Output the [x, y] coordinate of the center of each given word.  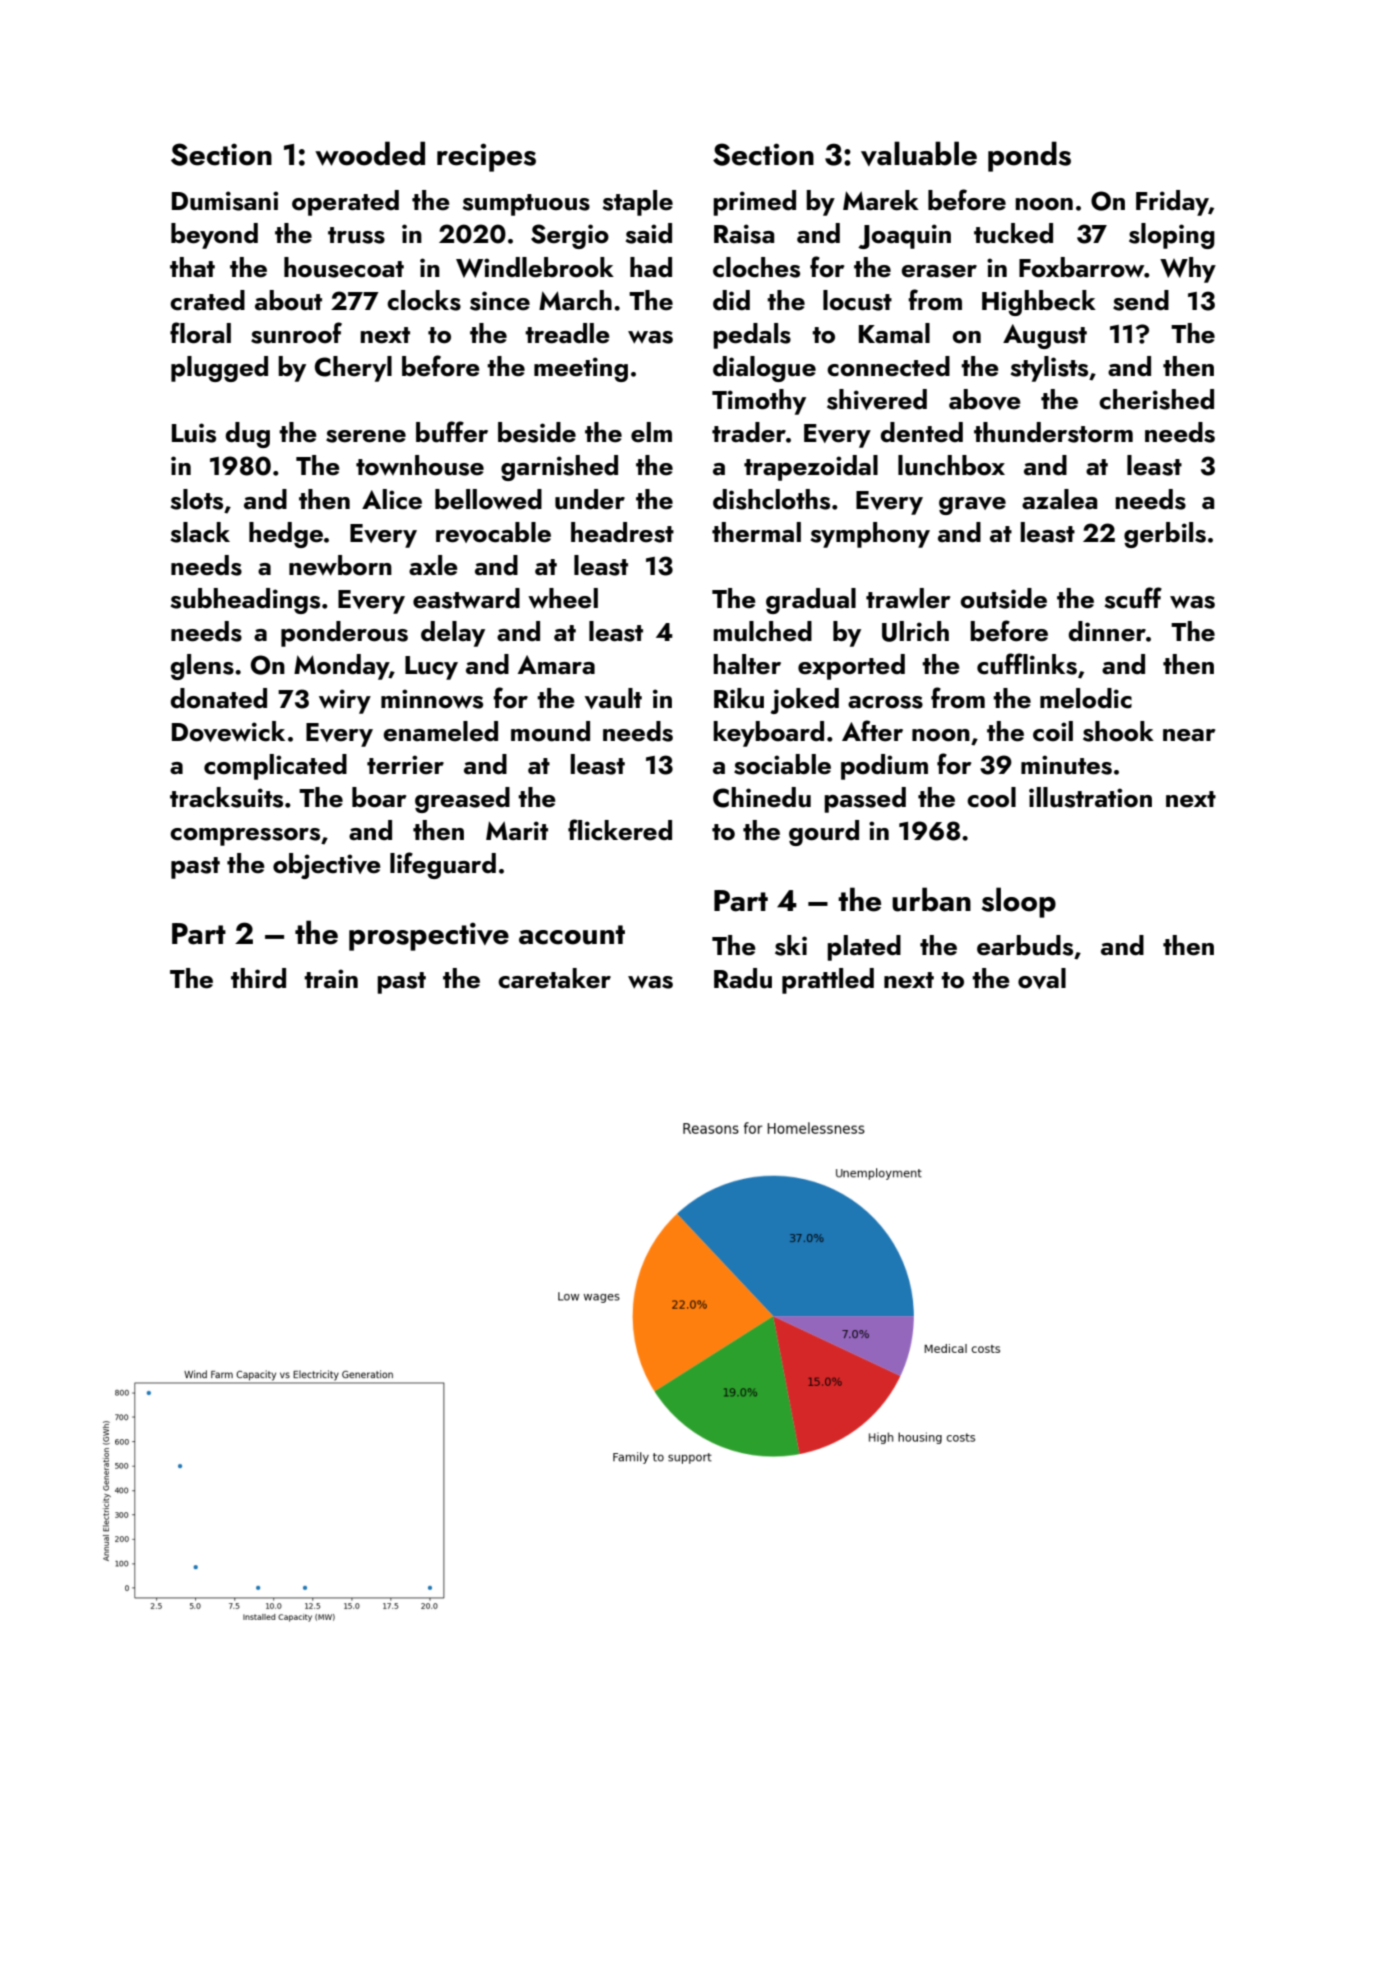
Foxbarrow [1082, 267]
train [331, 978]
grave [972, 506]
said [649, 233]
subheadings [245, 601]
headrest [622, 532]
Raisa [744, 234]
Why [1188, 270]
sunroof [296, 333]
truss [356, 235]
